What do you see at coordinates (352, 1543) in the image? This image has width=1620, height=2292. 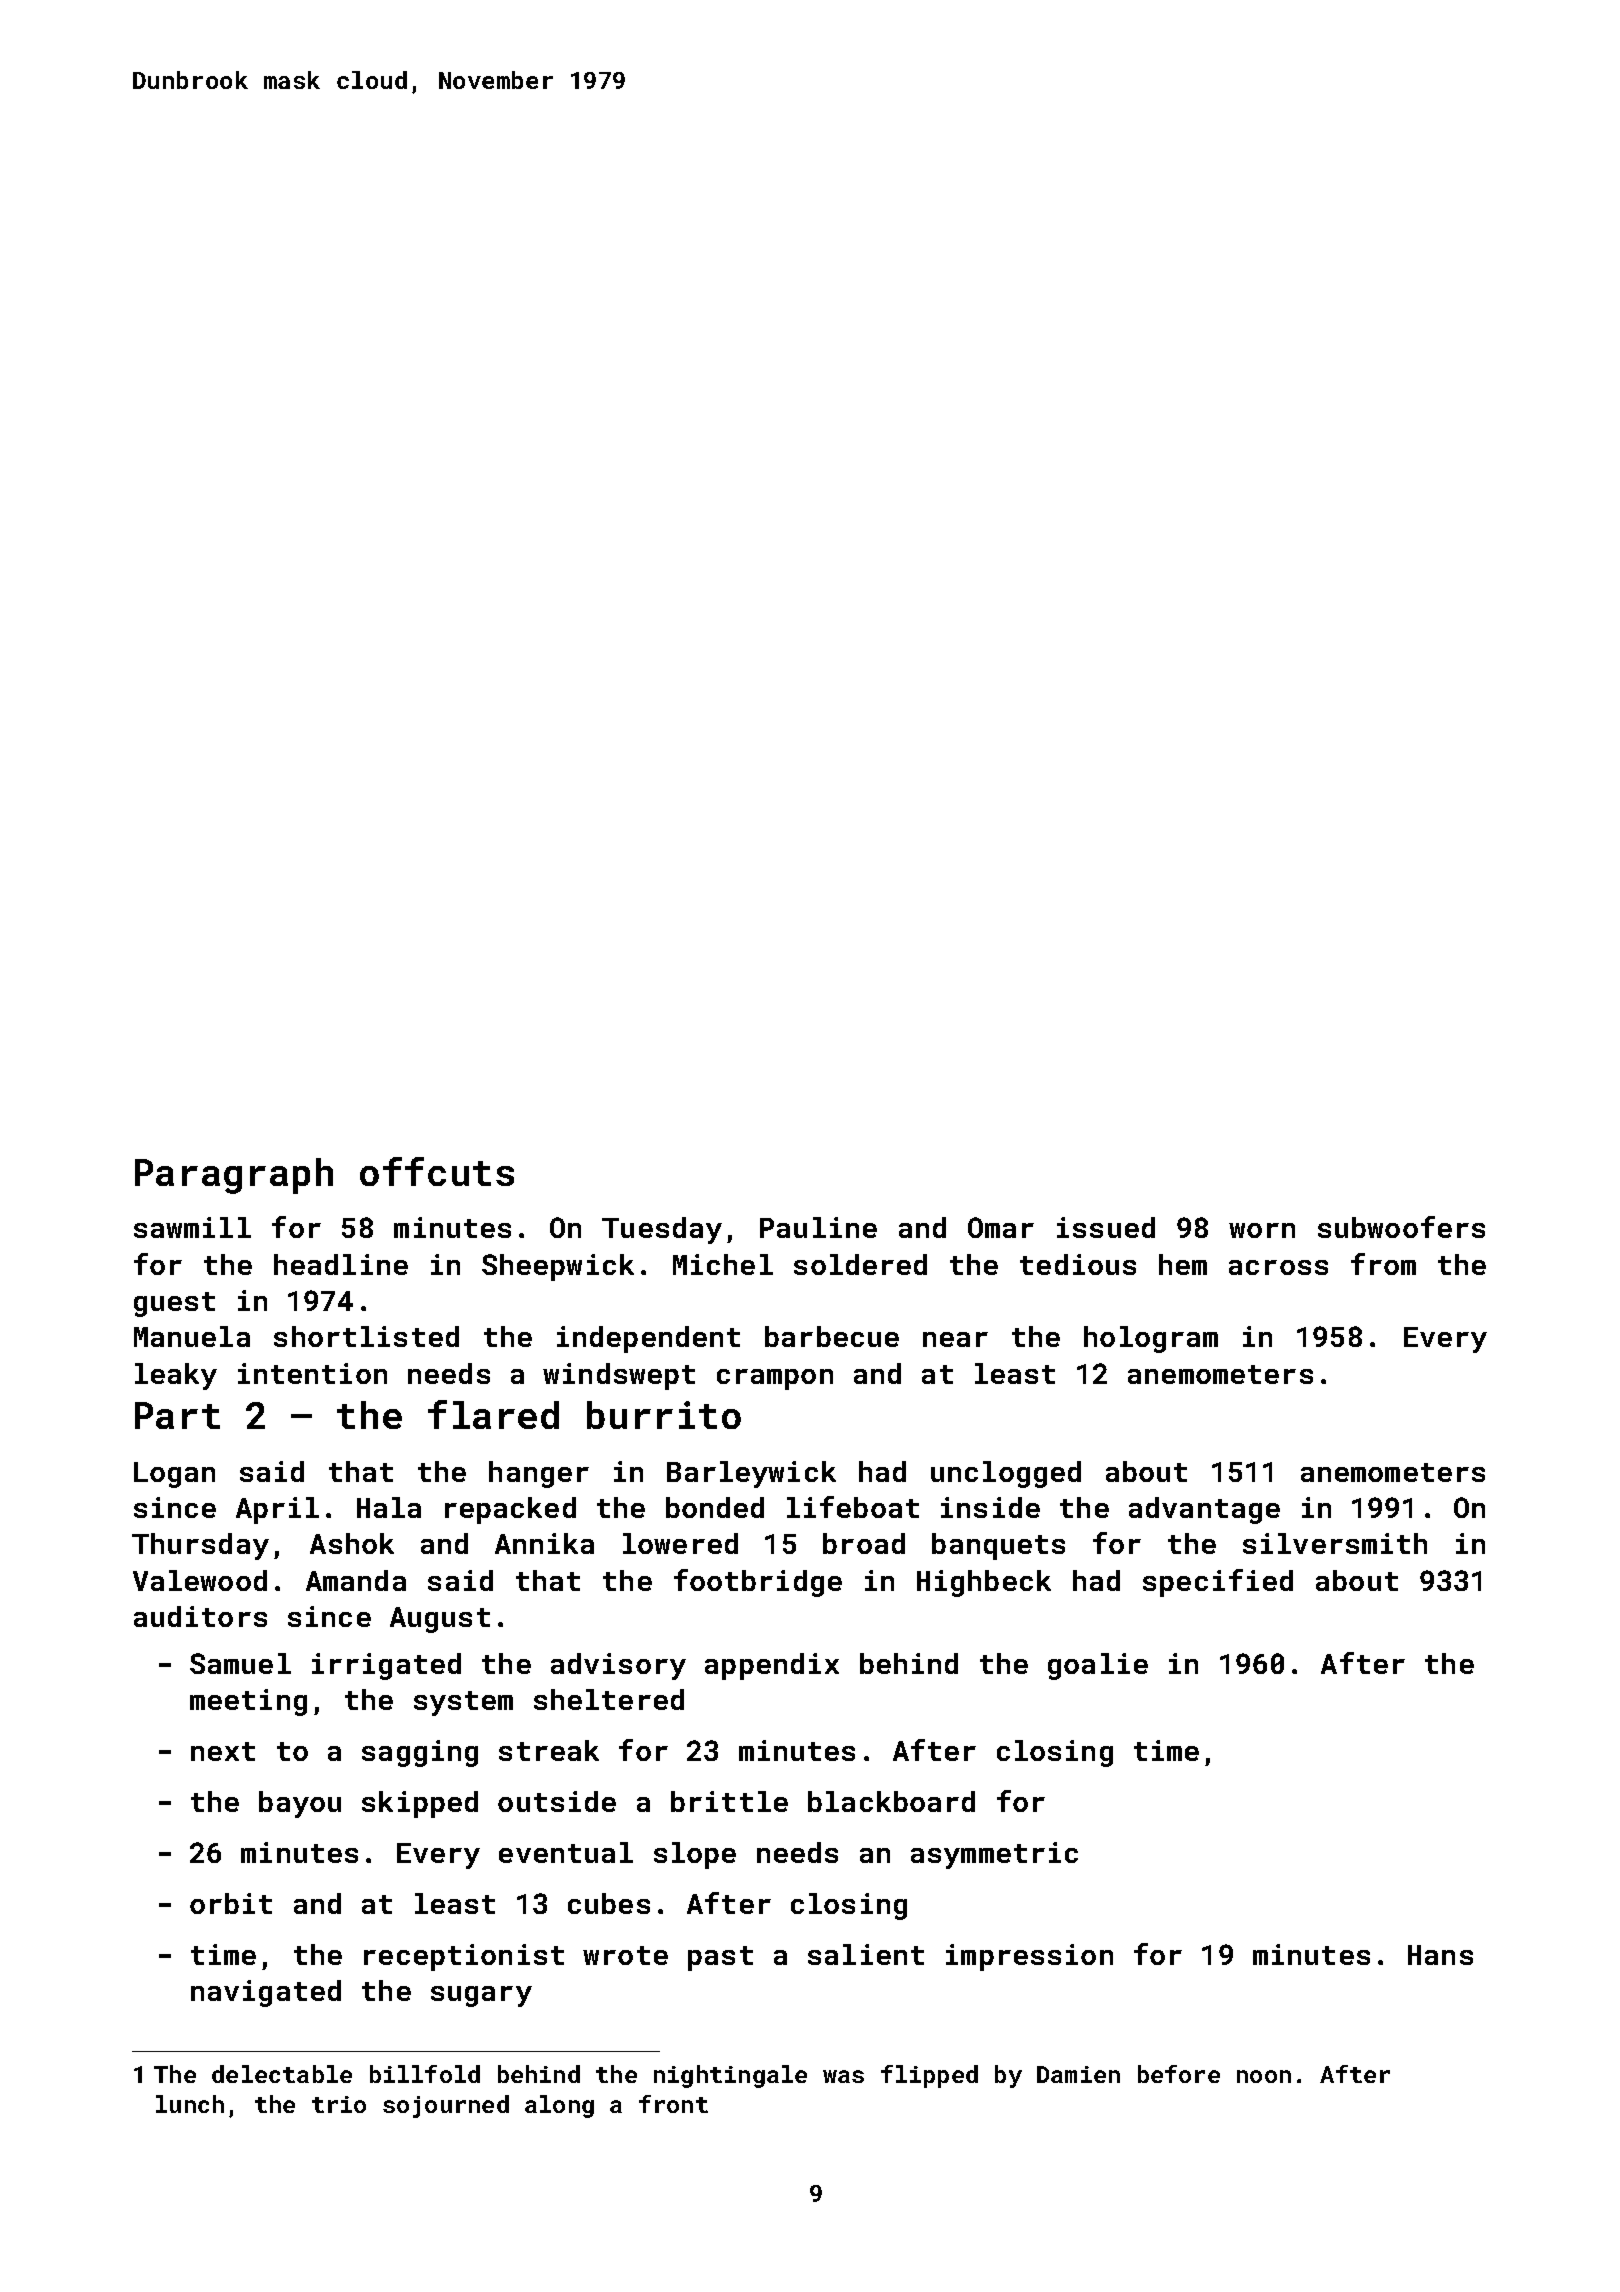 I see `Ashok` at bounding box center [352, 1543].
